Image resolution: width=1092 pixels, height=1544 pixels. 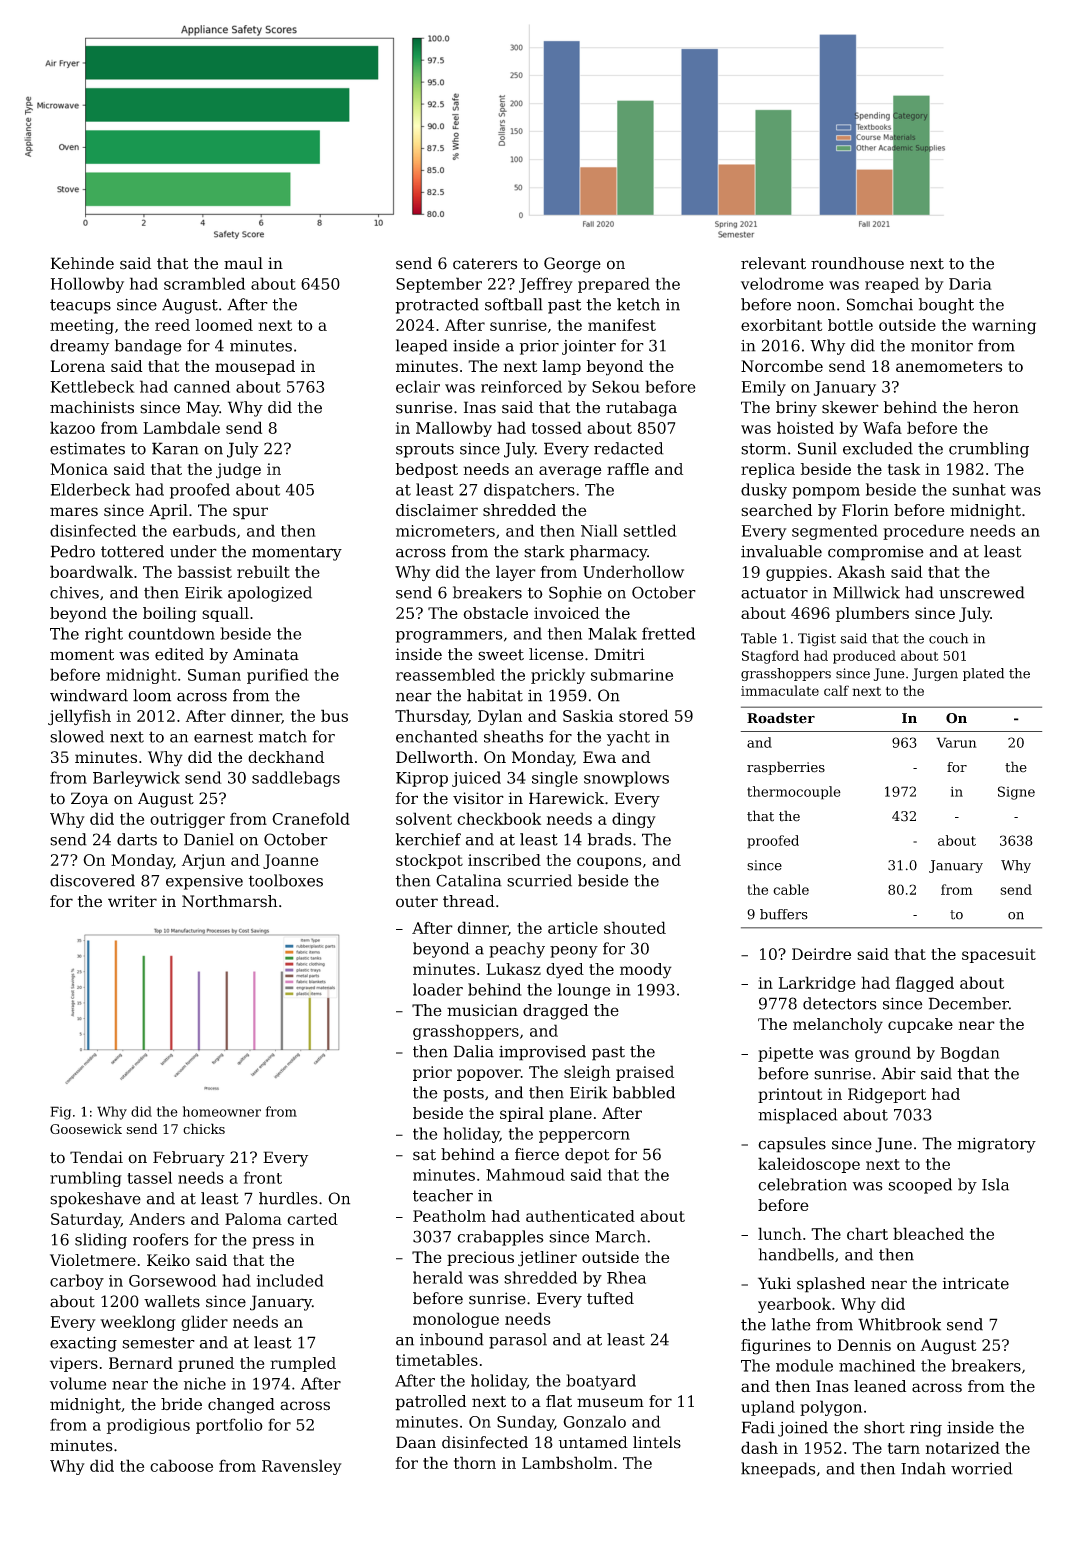 I want to click on relevant, so click(x=773, y=263).
